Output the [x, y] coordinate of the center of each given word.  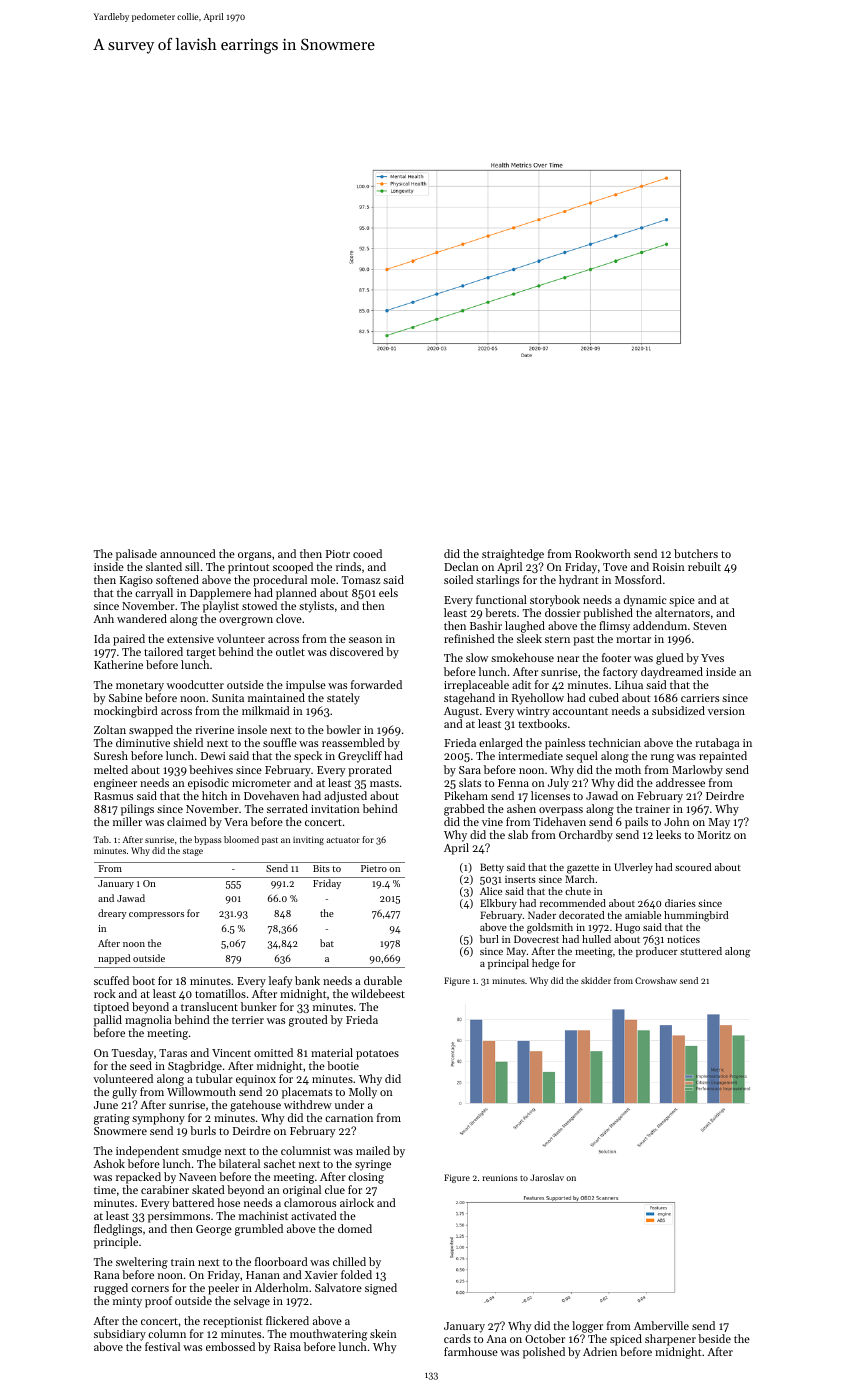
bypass [208, 840]
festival [162, 1346]
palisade [136, 555]
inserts [520, 879]
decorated [582, 915]
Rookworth [603, 553]
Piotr [338, 554]
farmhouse [471, 1351]
